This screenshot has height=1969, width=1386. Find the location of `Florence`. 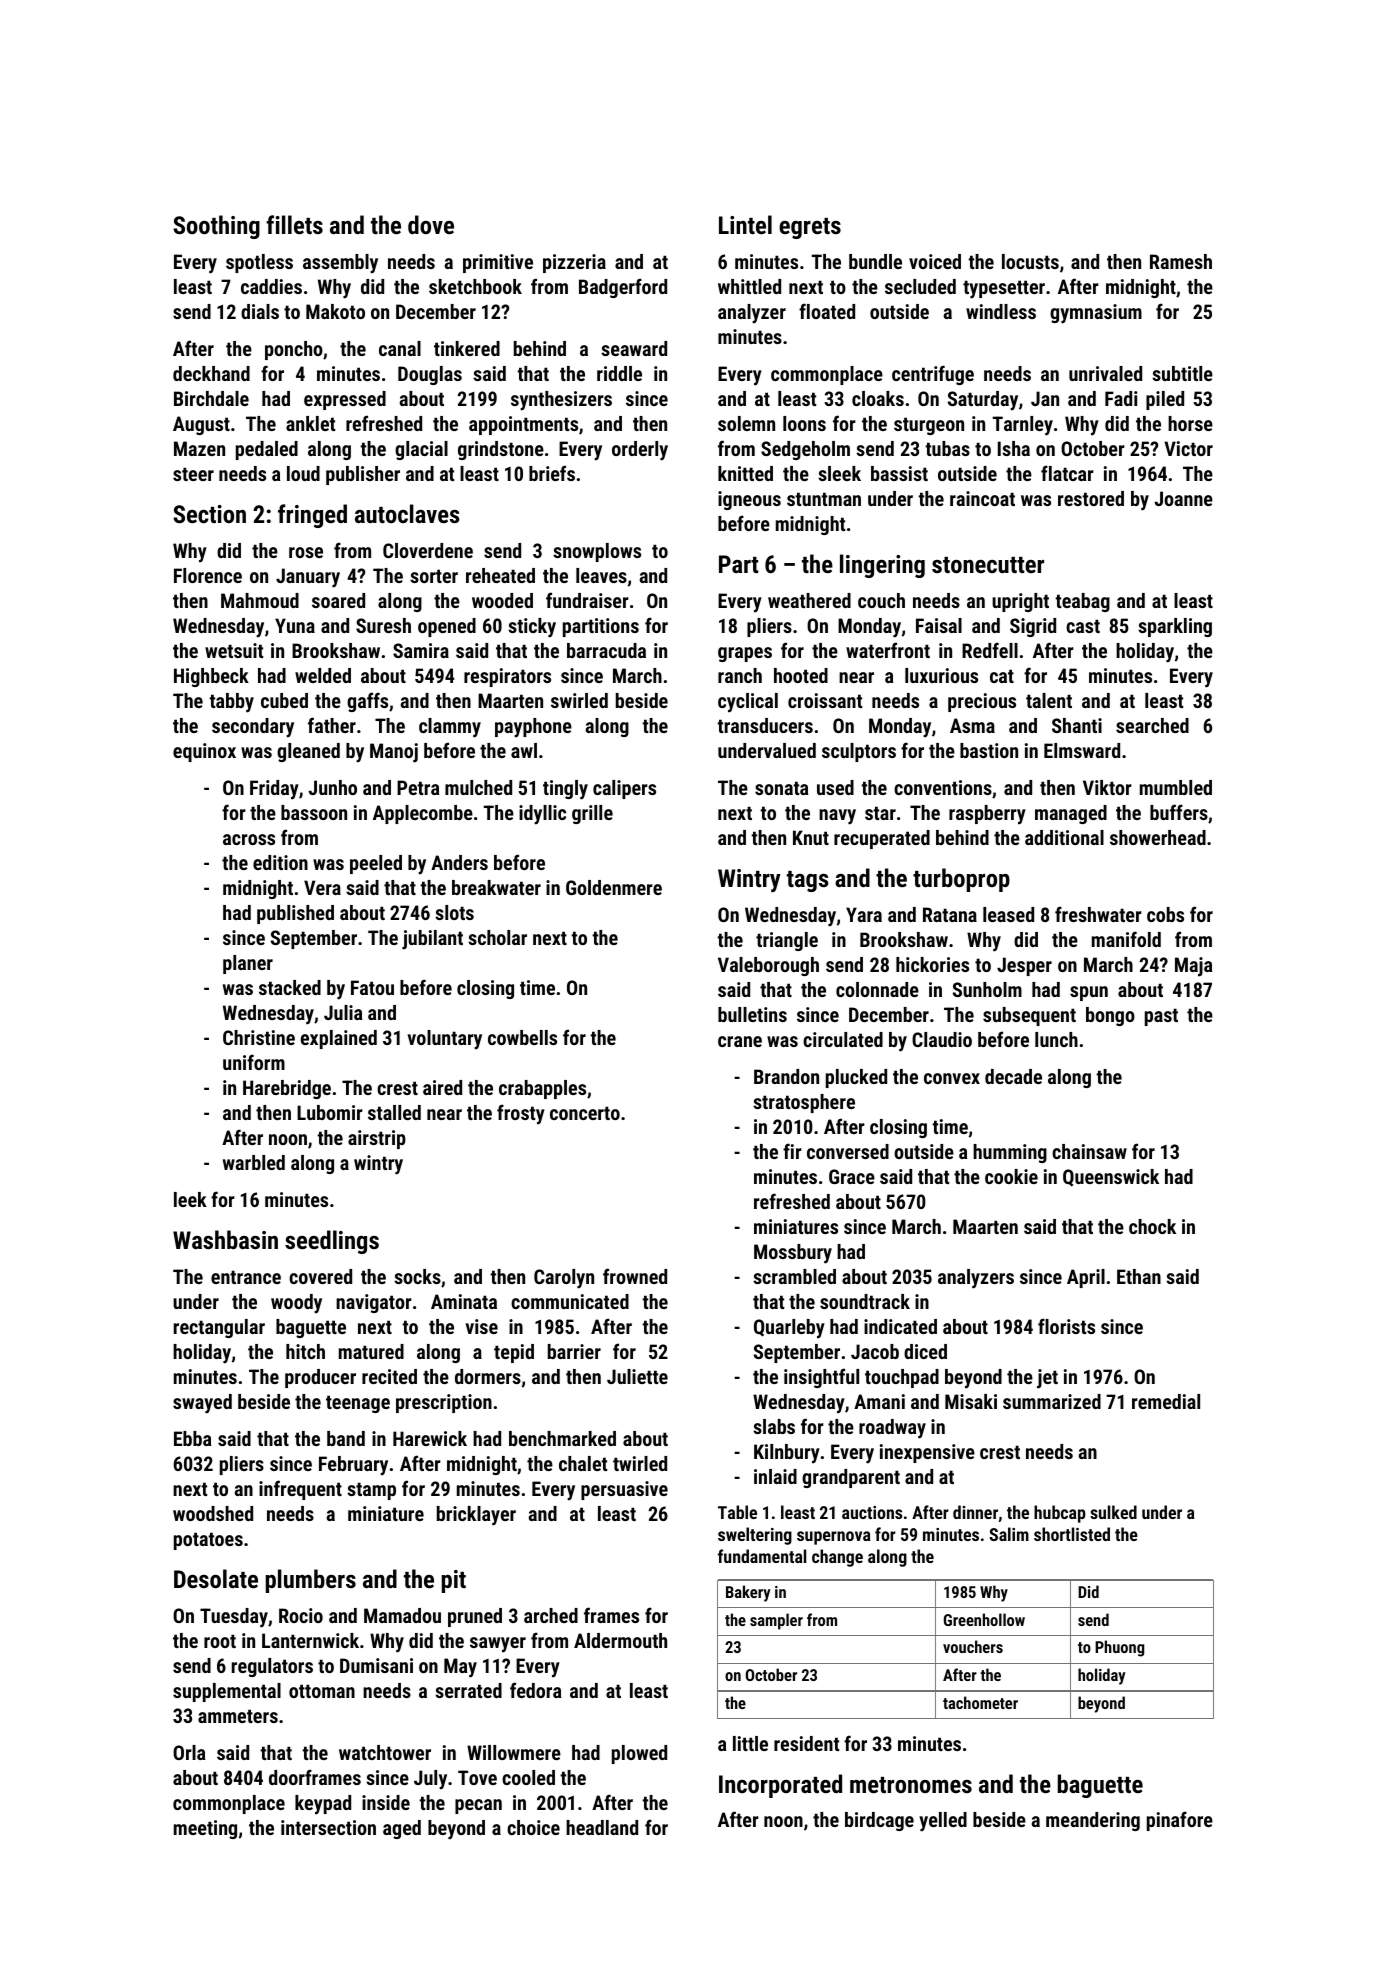

Florence is located at coordinates (208, 575).
